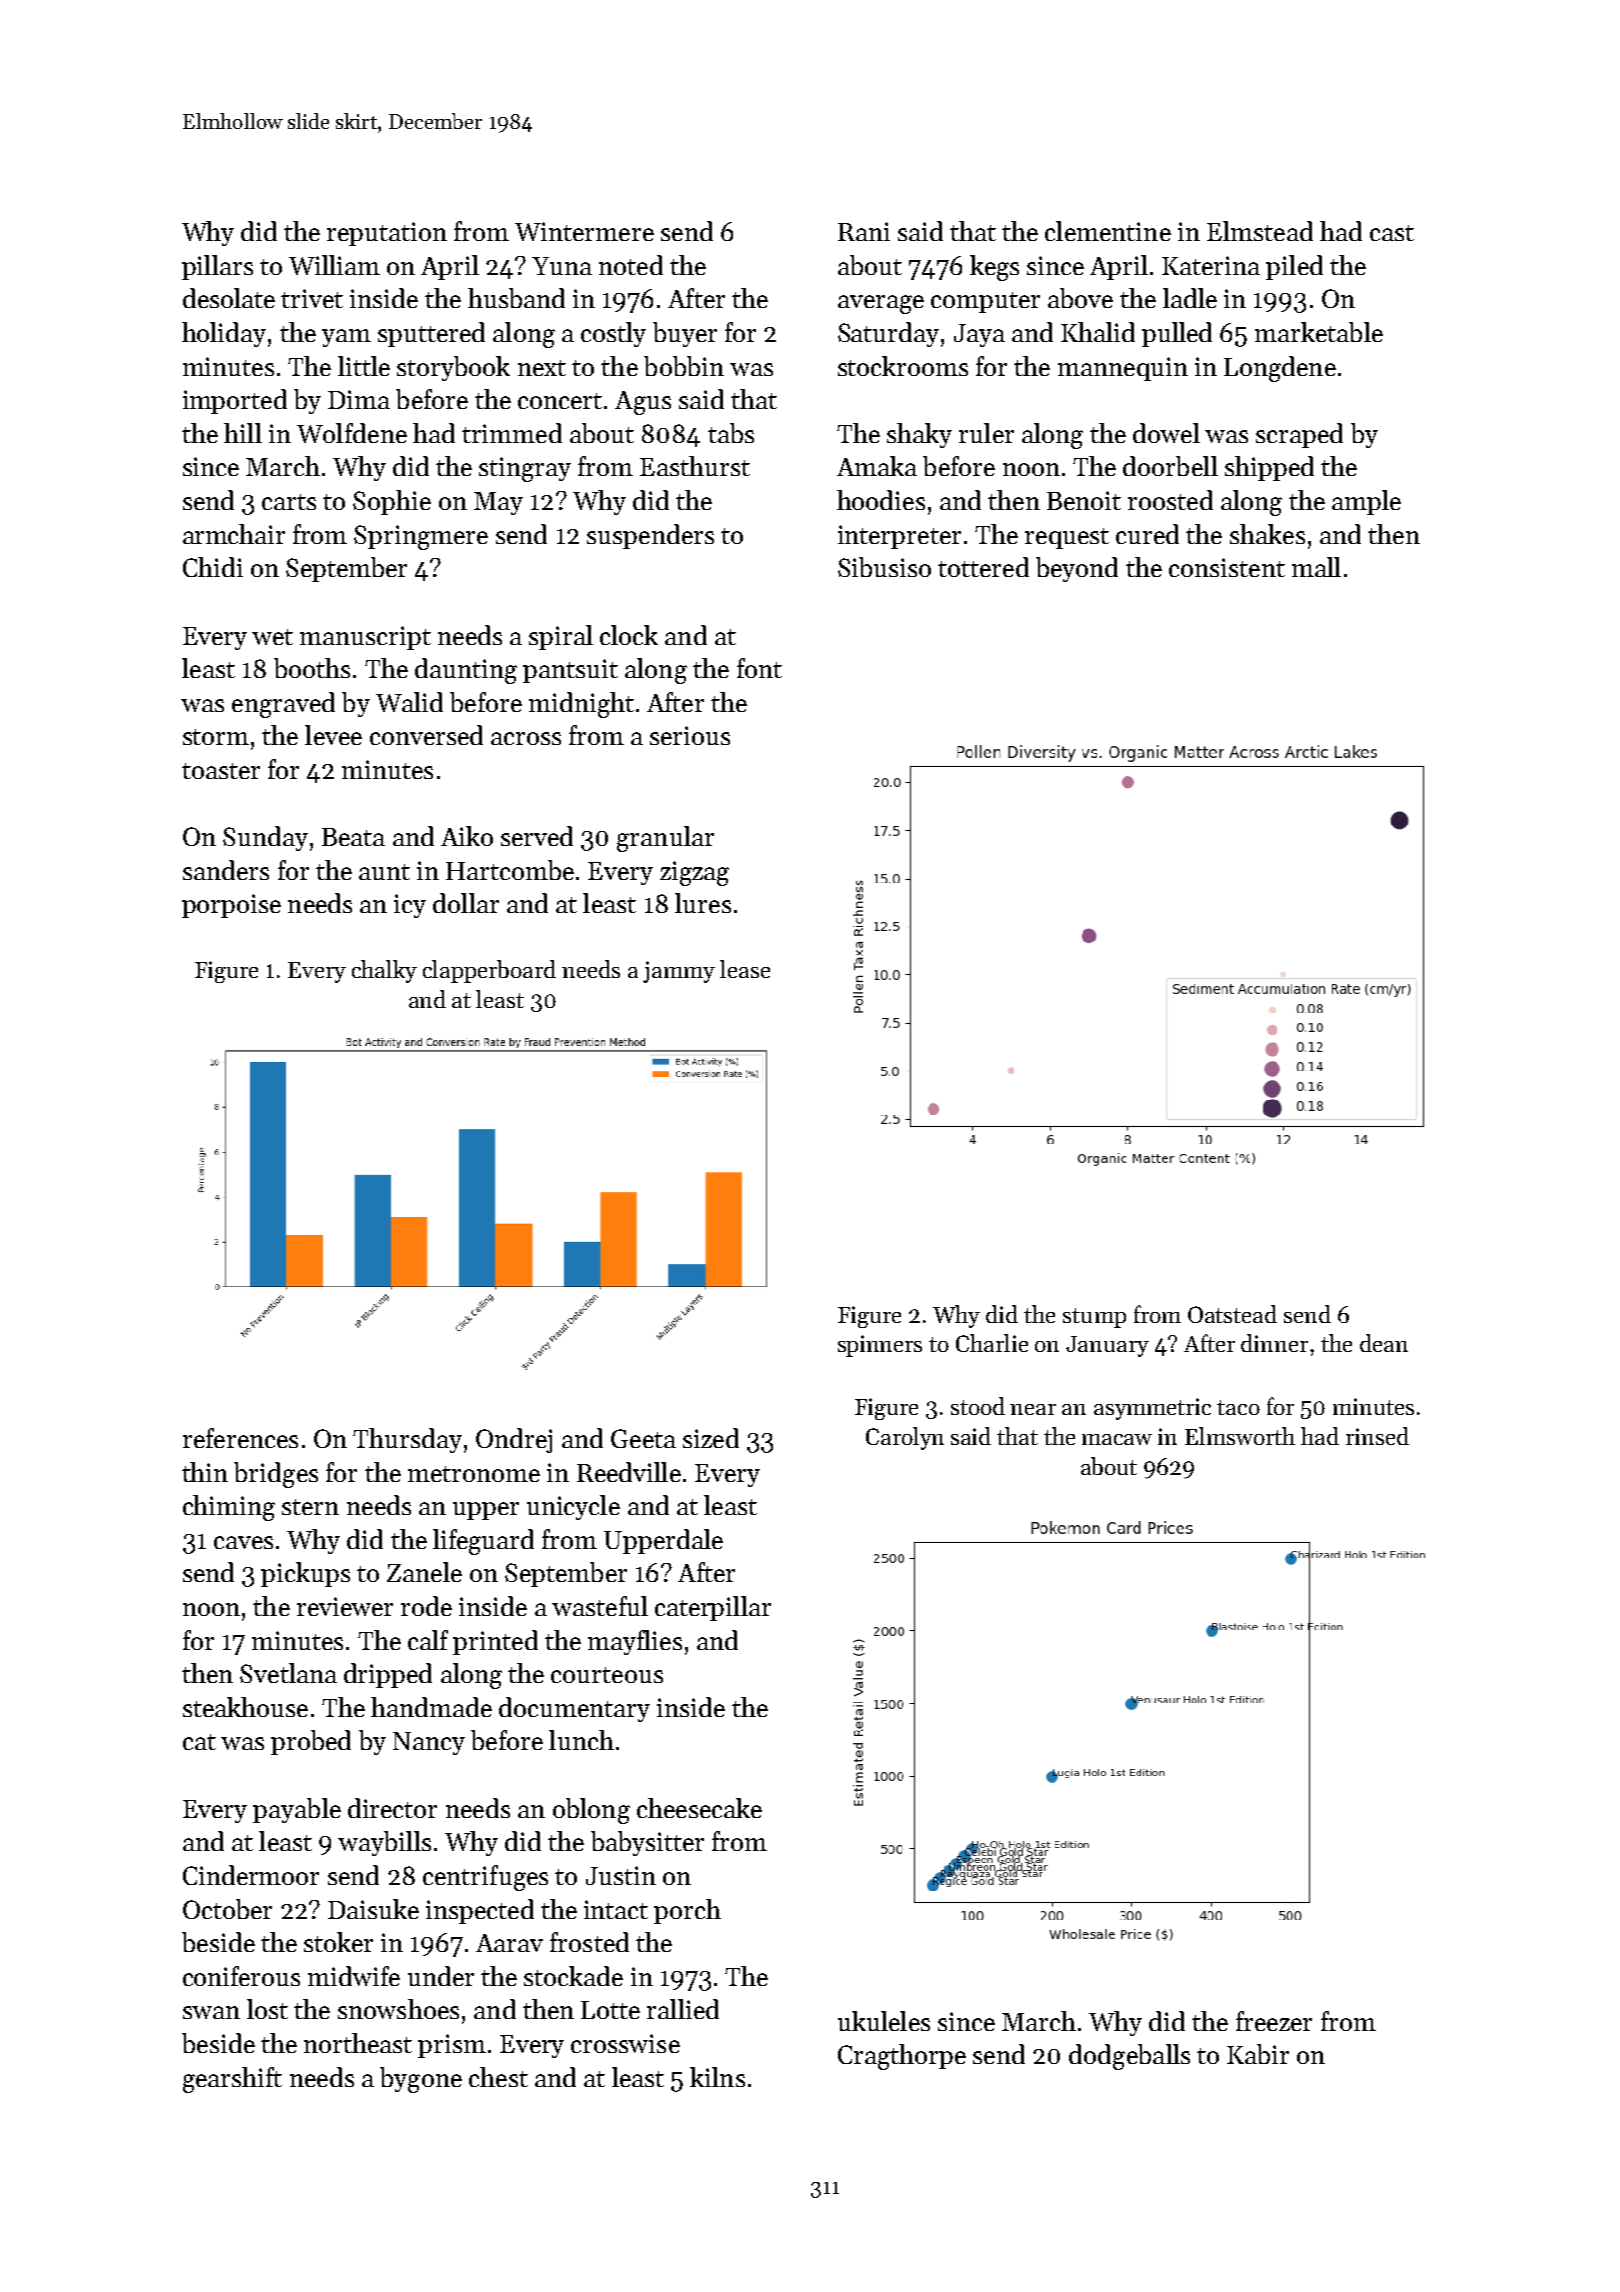 The height and width of the image is (2292, 1620). Describe the element at coordinates (1274, 2021) in the image. I see `freezer` at that location.
